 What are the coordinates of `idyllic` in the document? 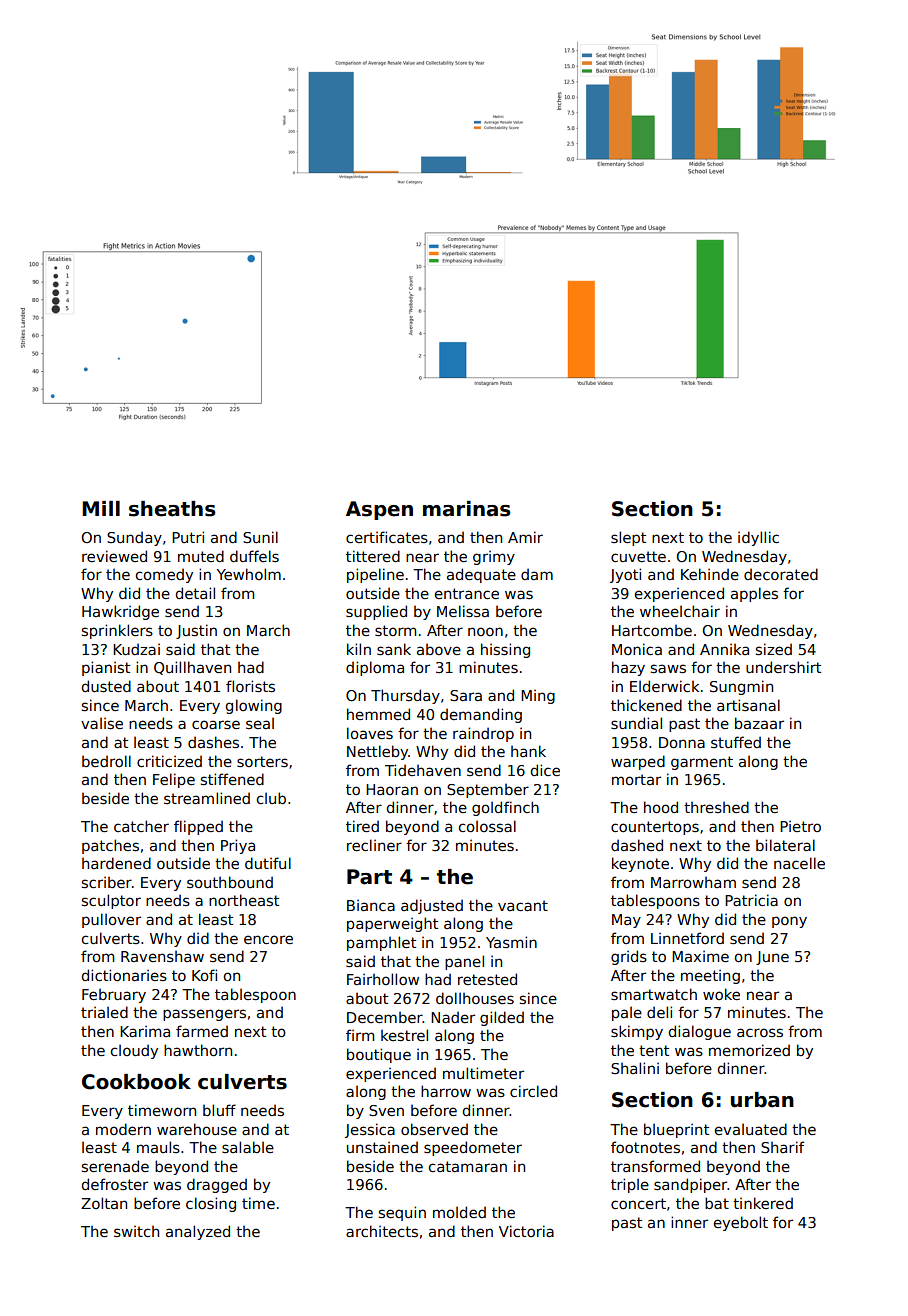 It's located at (758, 538).
